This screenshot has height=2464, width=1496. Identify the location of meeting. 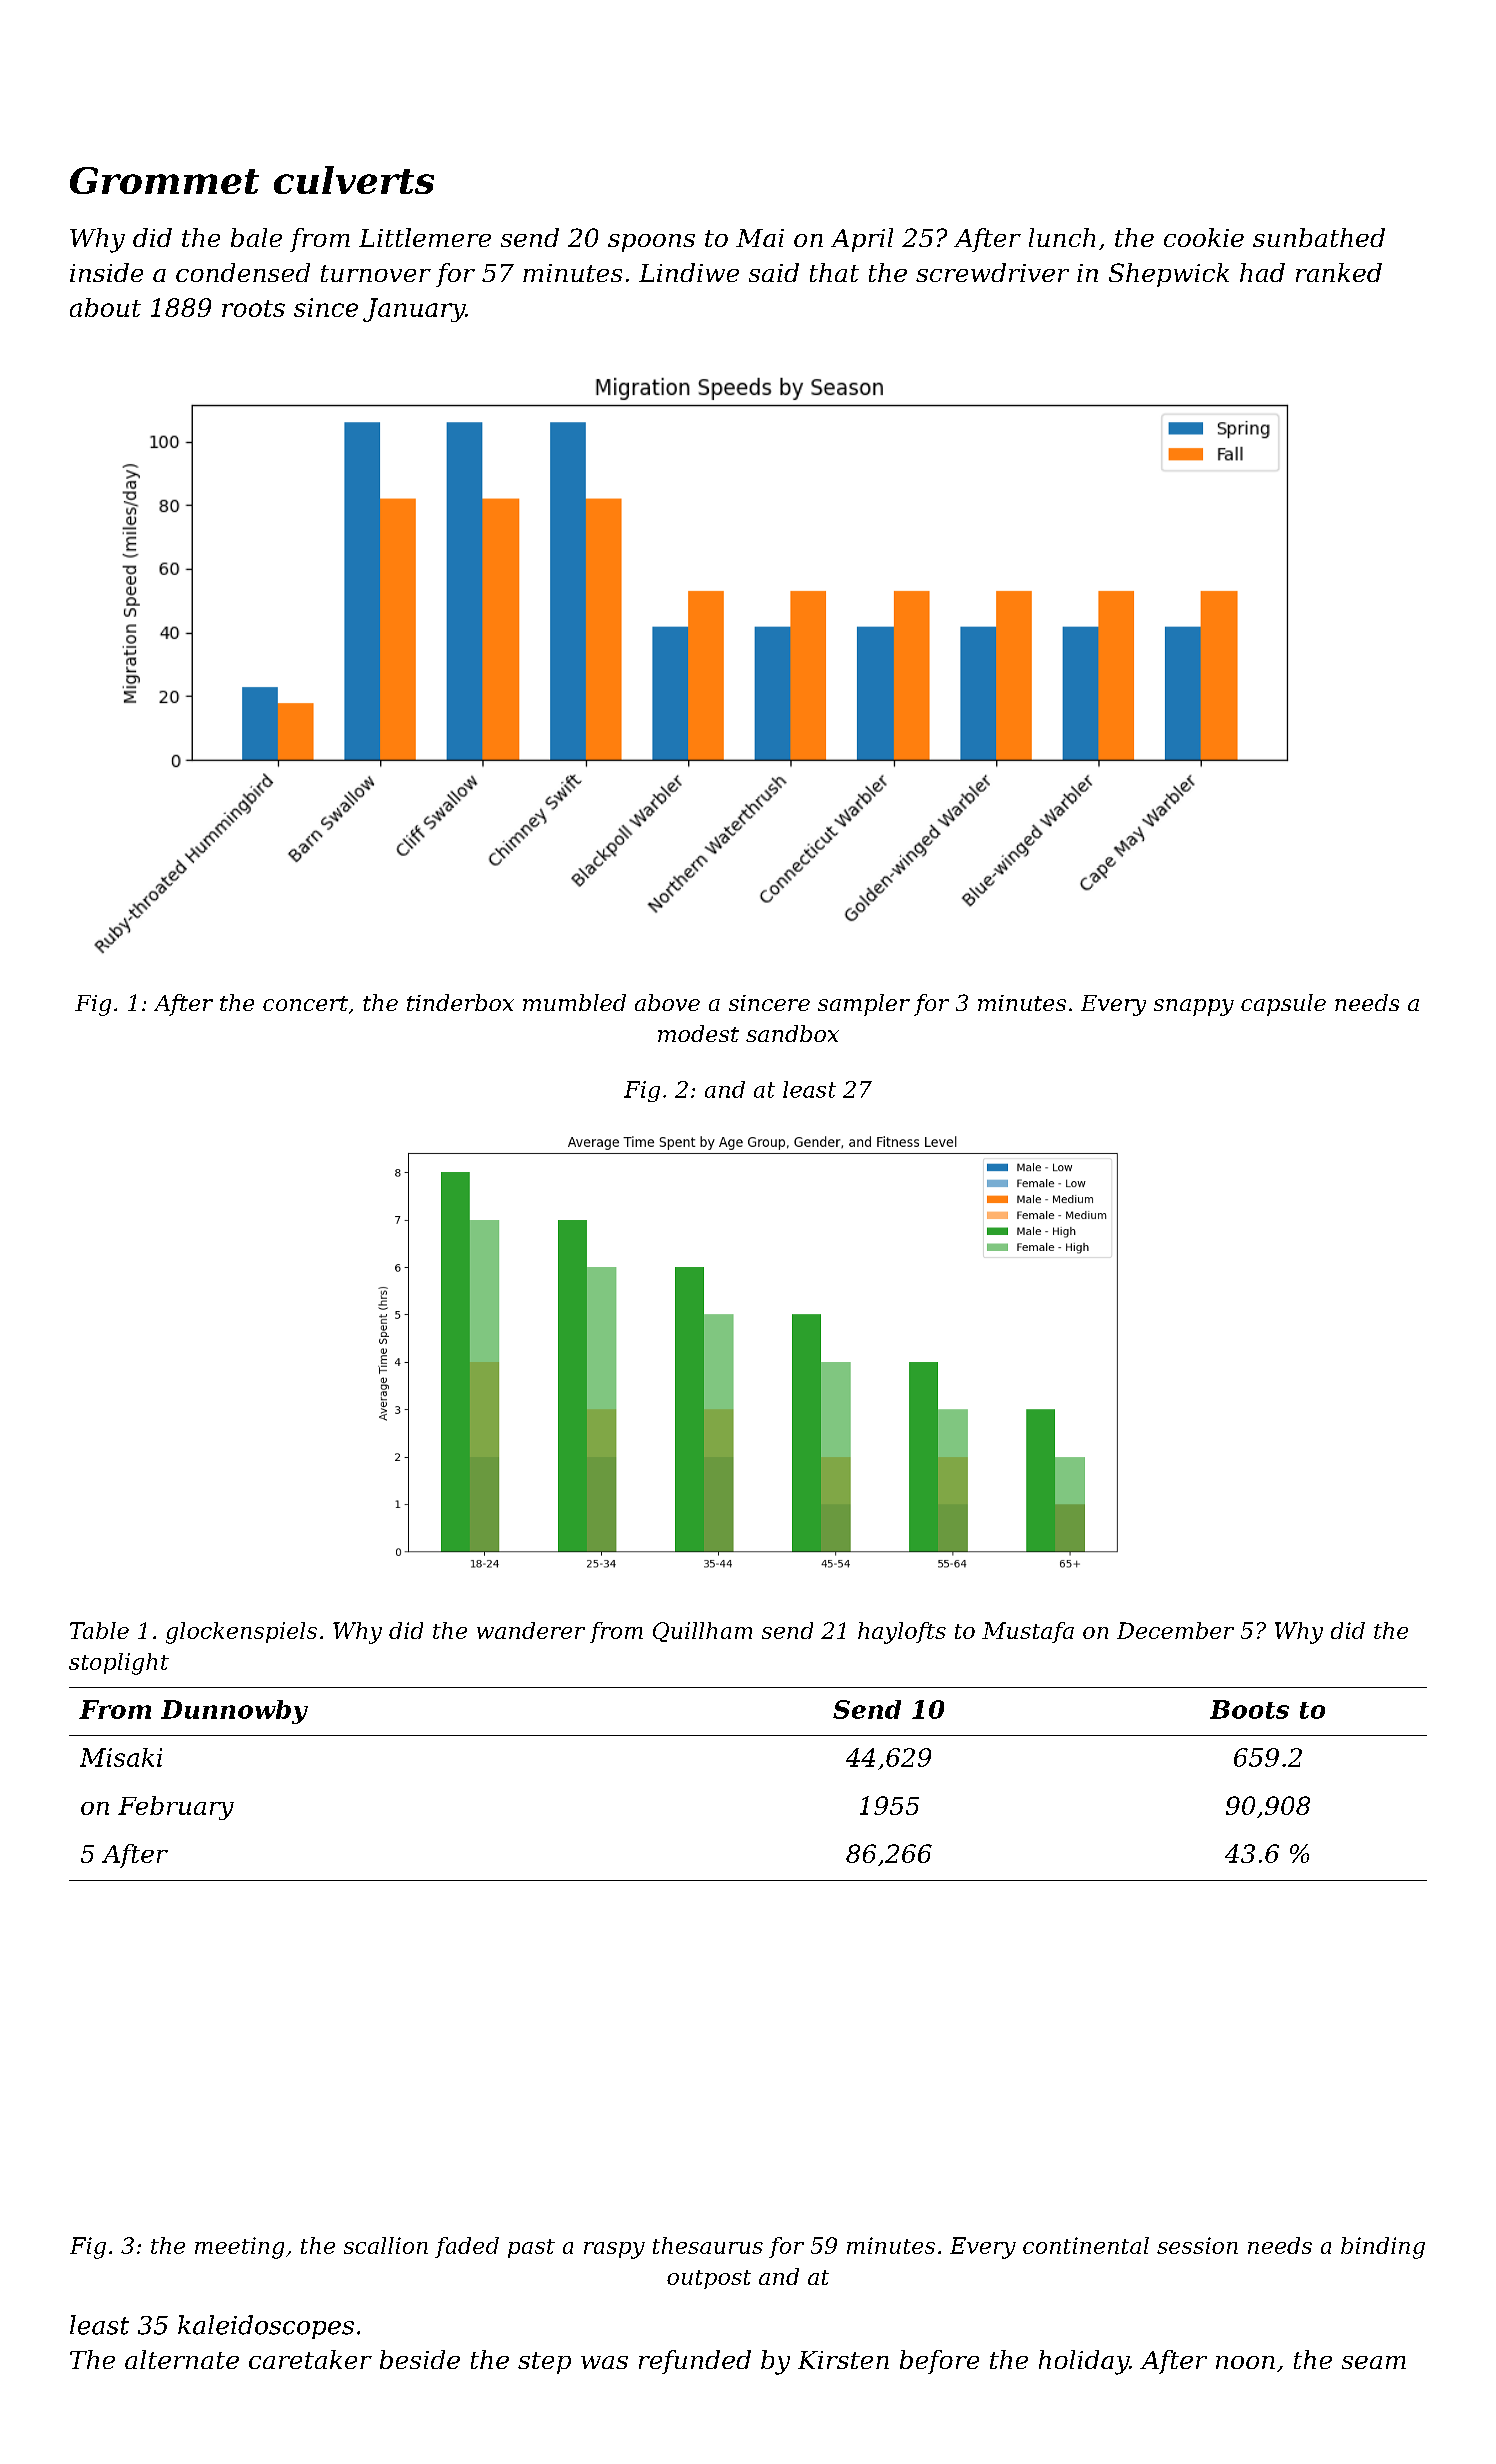
(239, 2248).
